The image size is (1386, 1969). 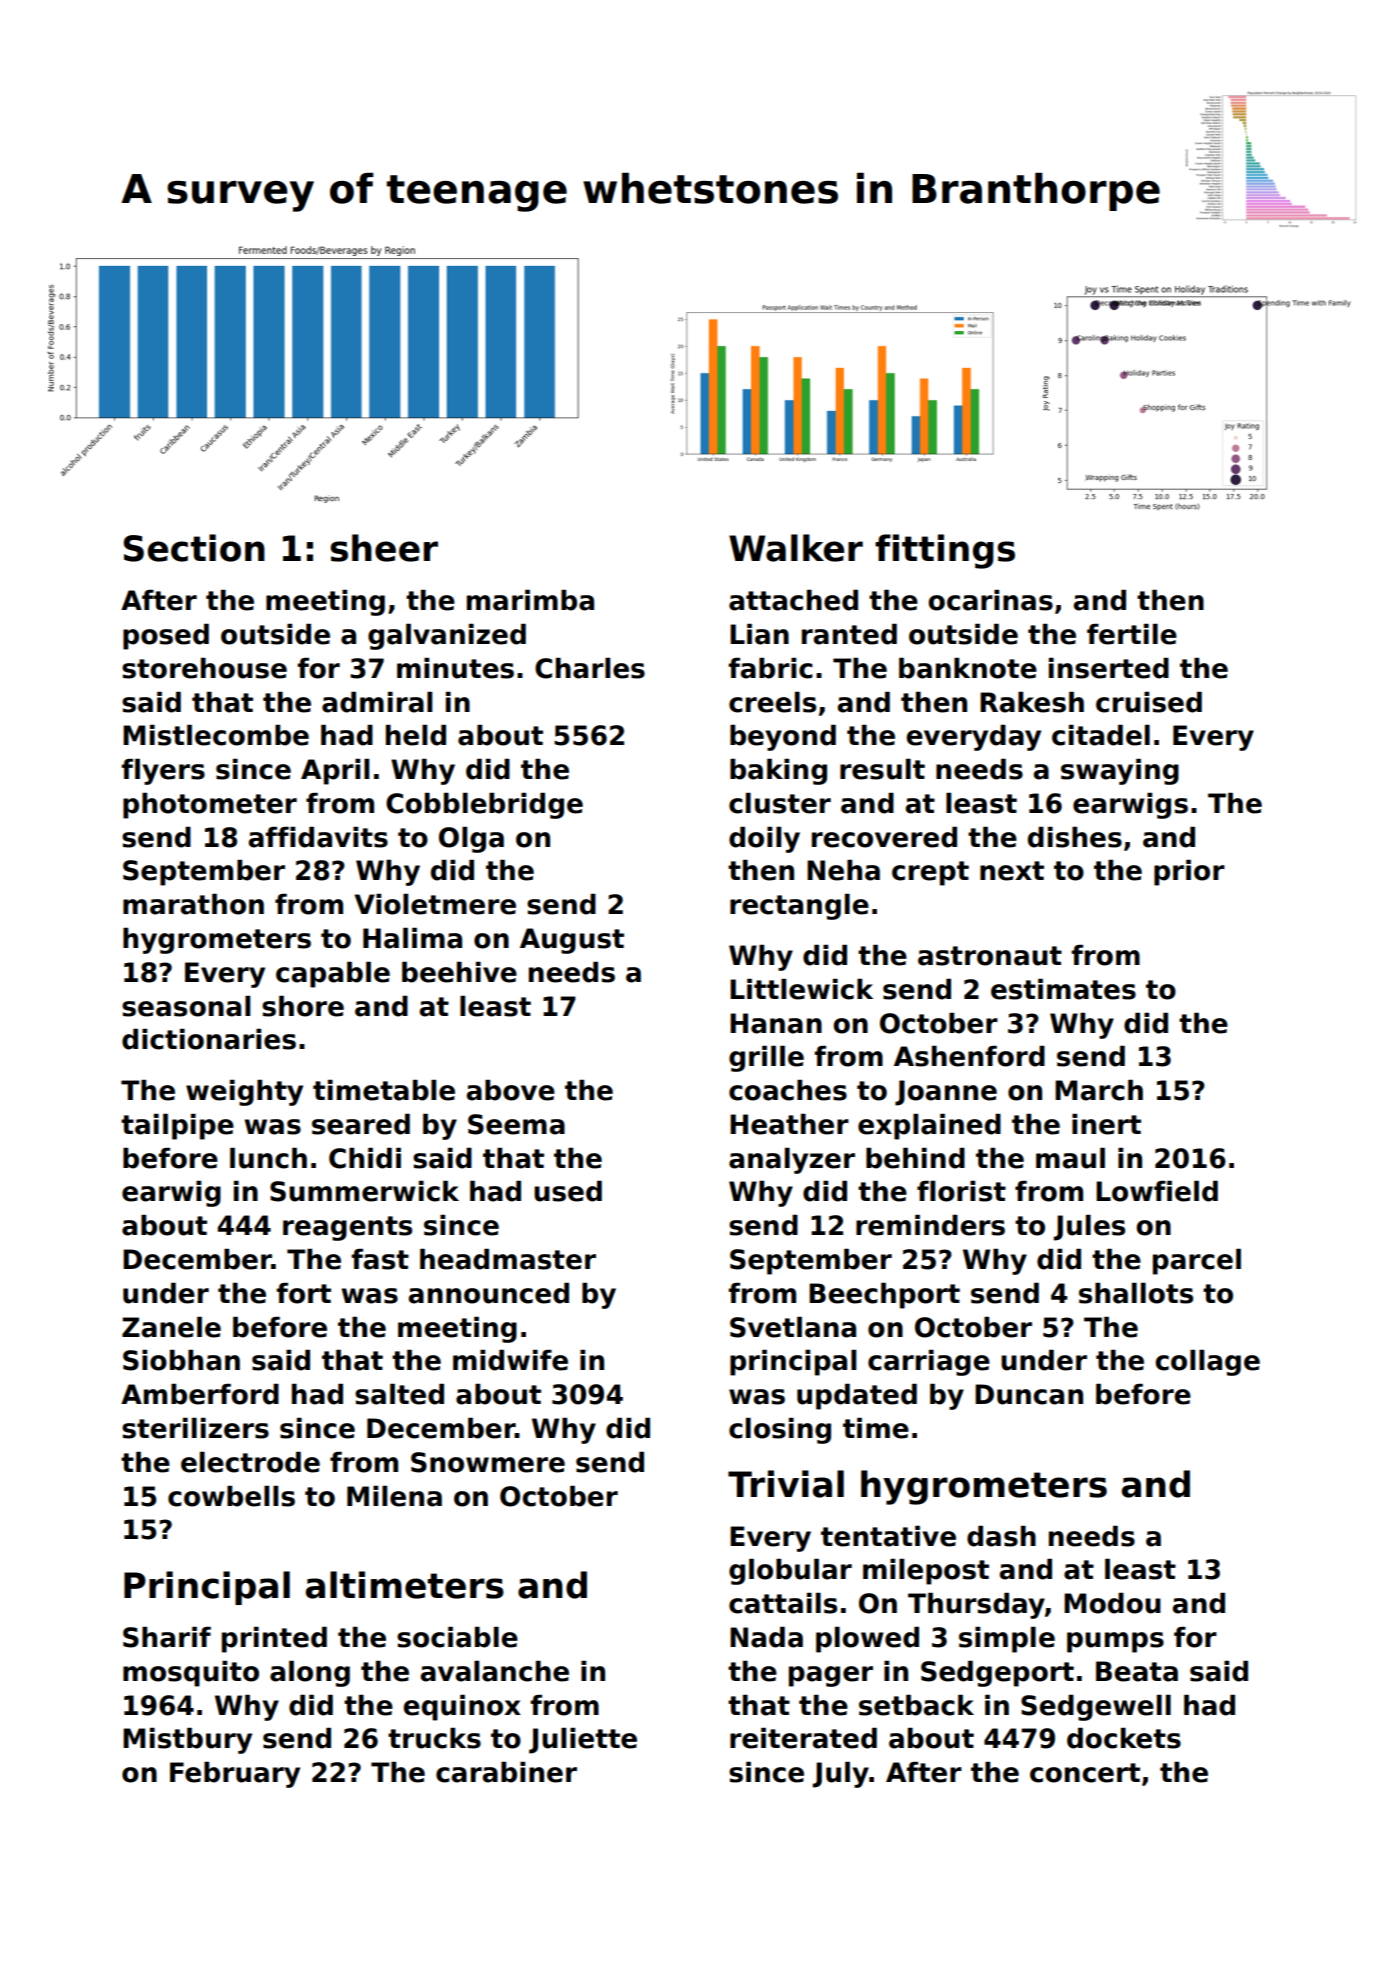 What do you see at coordinates (1132, 634) in the page?
I see `fertile` at bounding box center [1132, 634].
